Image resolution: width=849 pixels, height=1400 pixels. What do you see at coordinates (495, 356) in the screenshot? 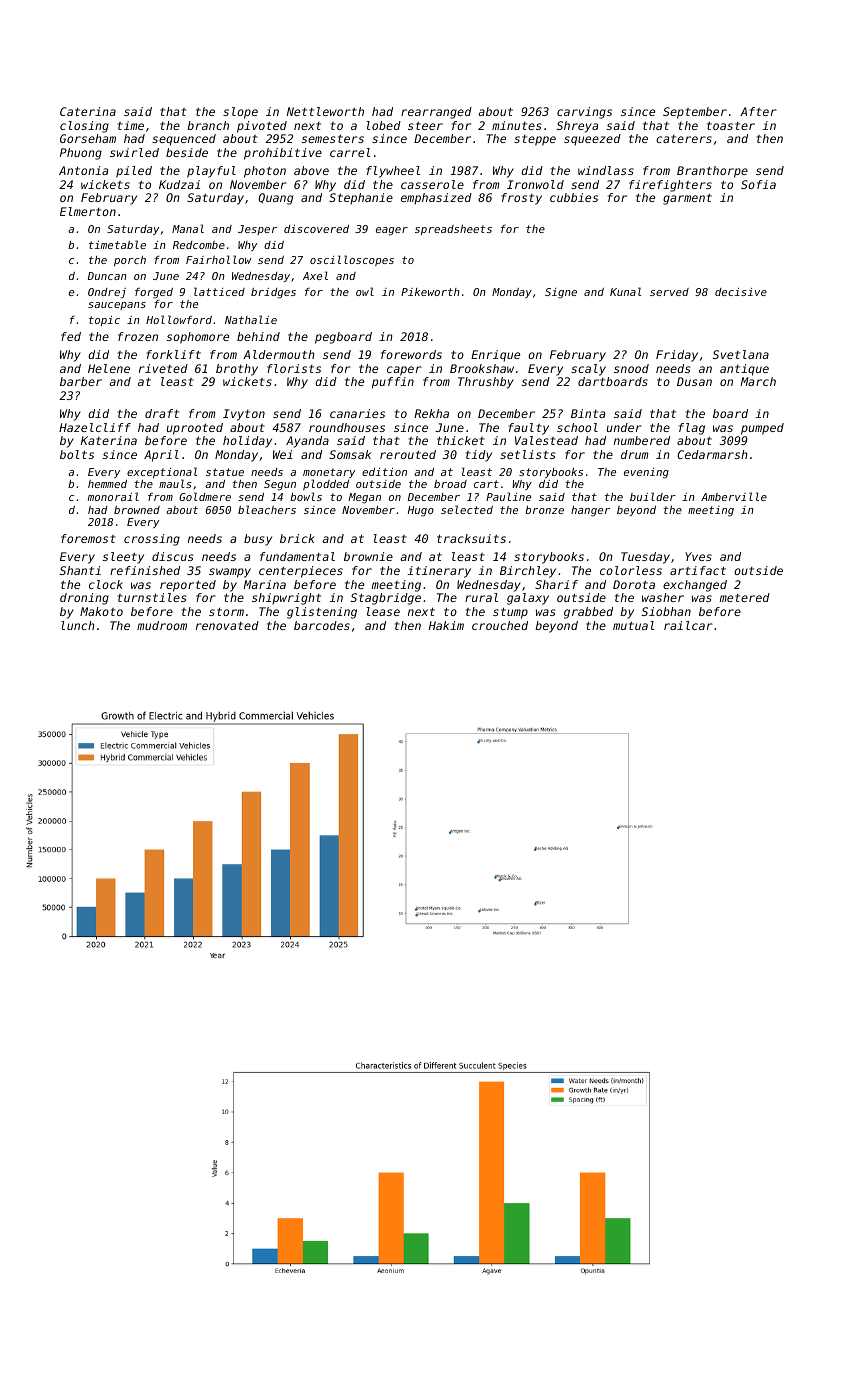
I see `Enrique` at bounding box center [495, 356].
